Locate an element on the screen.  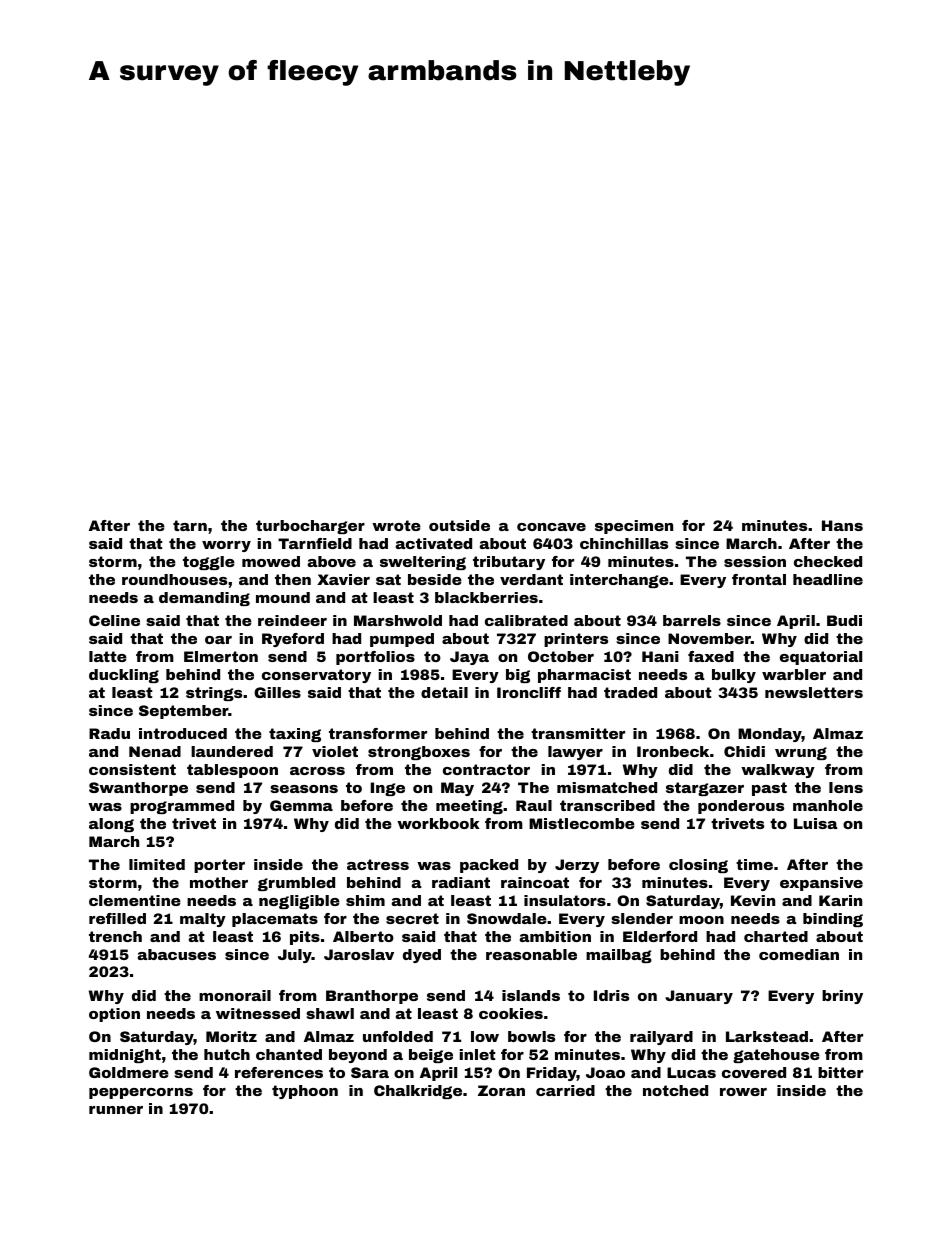
specimen is located at coordinates (634, 527).
